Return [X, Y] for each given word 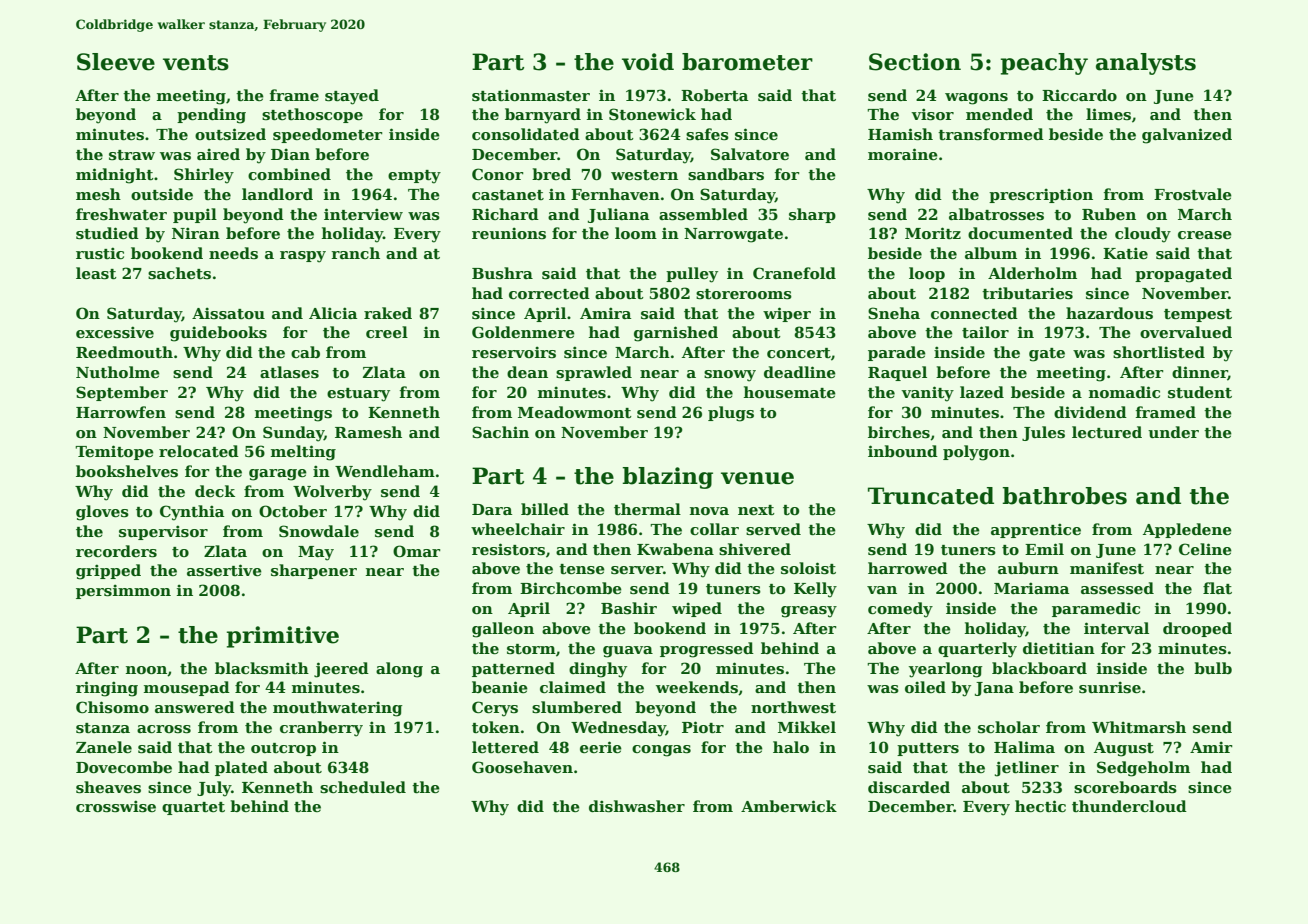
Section [915, 62]
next [756, 510]
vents [196, 63]
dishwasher [637, 806]
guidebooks [218, 334]
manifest [1107, 568]
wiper [787, 314]
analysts [1146, 64]
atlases [289, 372]
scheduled [363, 787]
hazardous [1109, 313]
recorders [116, 551]
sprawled [594, 373]
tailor [985, 332]
